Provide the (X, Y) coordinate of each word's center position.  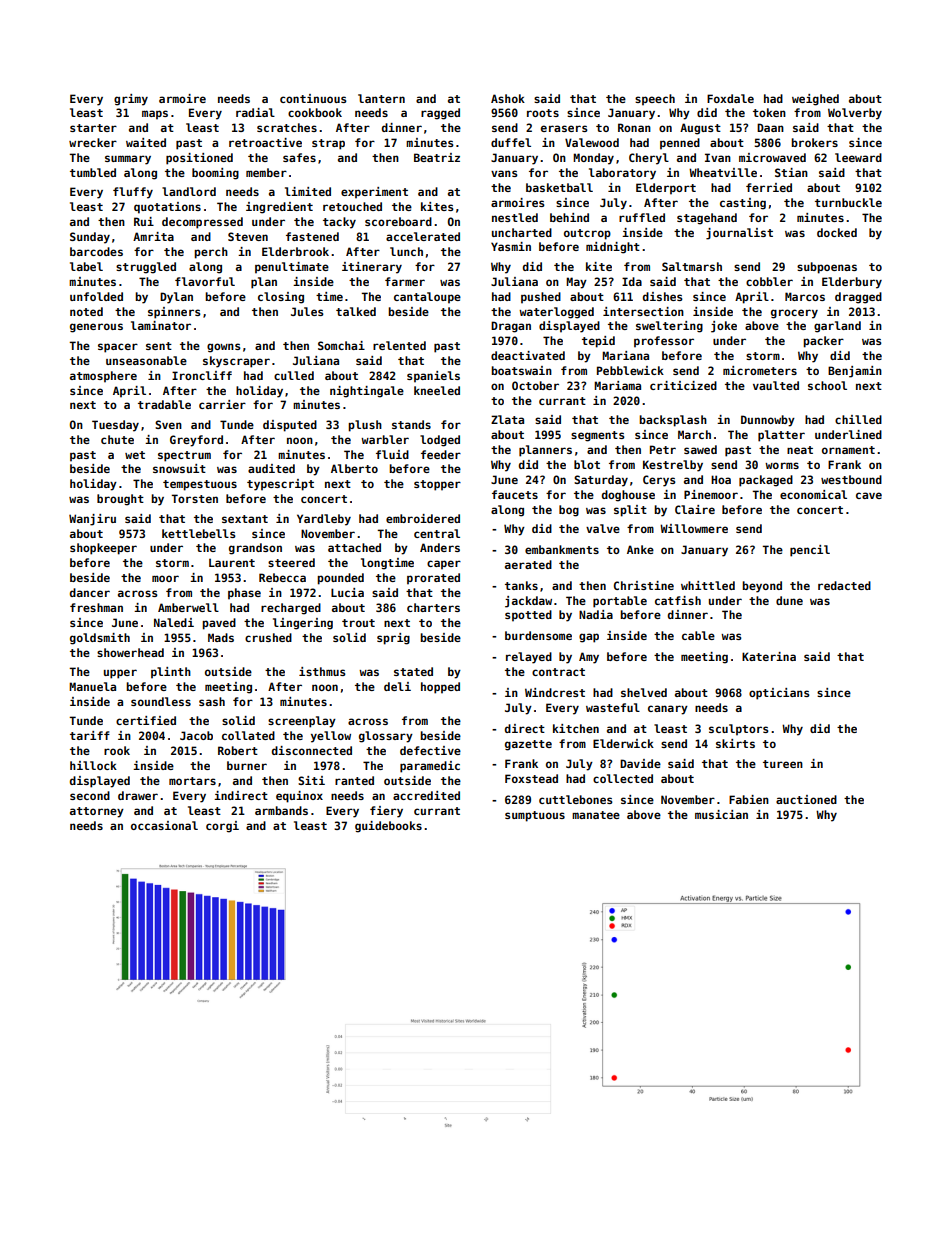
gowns (224, 348)
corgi (222, 827)
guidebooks (388, 827)
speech (655, 100)
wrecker (93, 142)
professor (664, 342)
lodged (440, 441)
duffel (511, 142)
